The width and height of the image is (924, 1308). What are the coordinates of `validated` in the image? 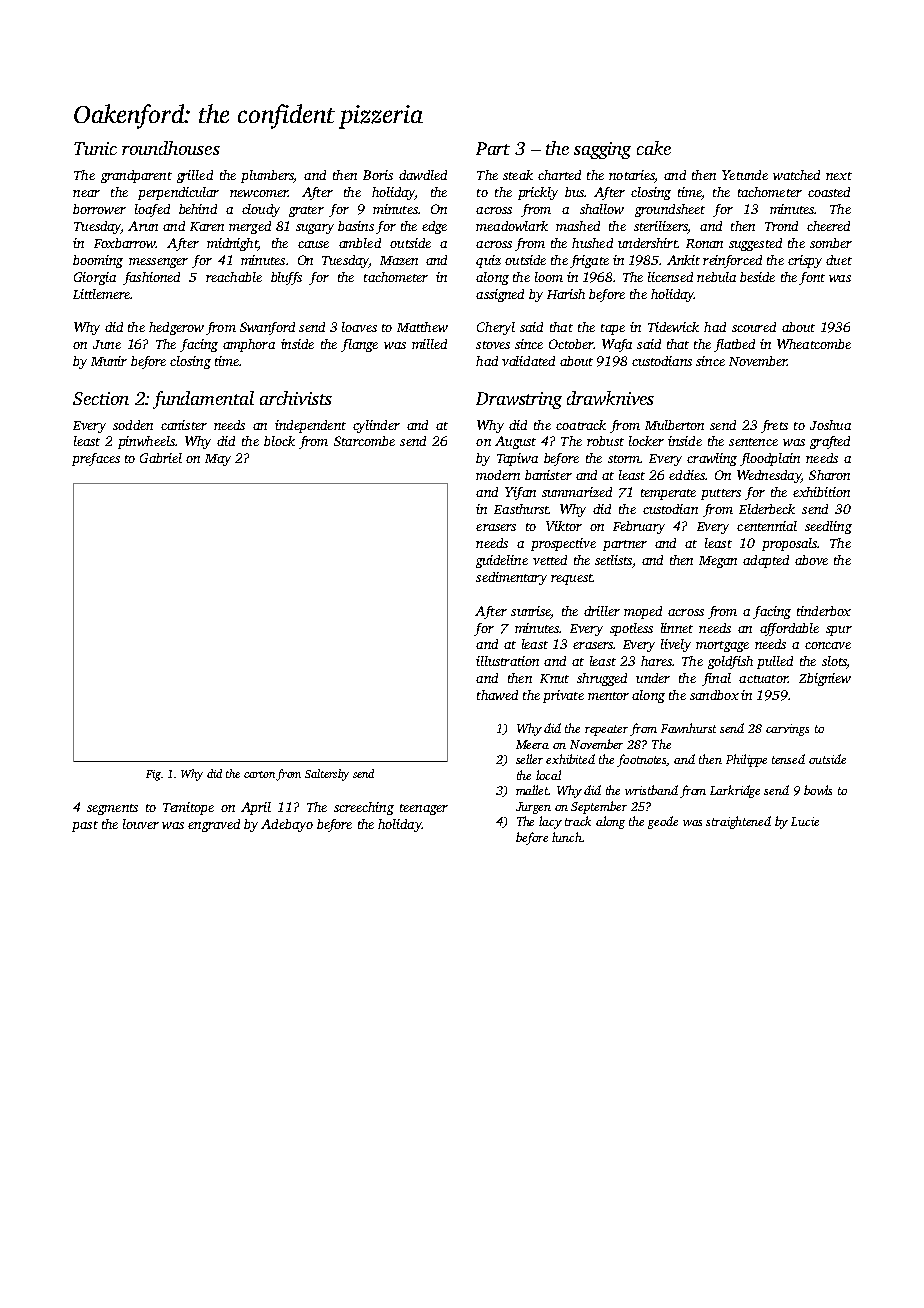 It's located at (528, 361).
